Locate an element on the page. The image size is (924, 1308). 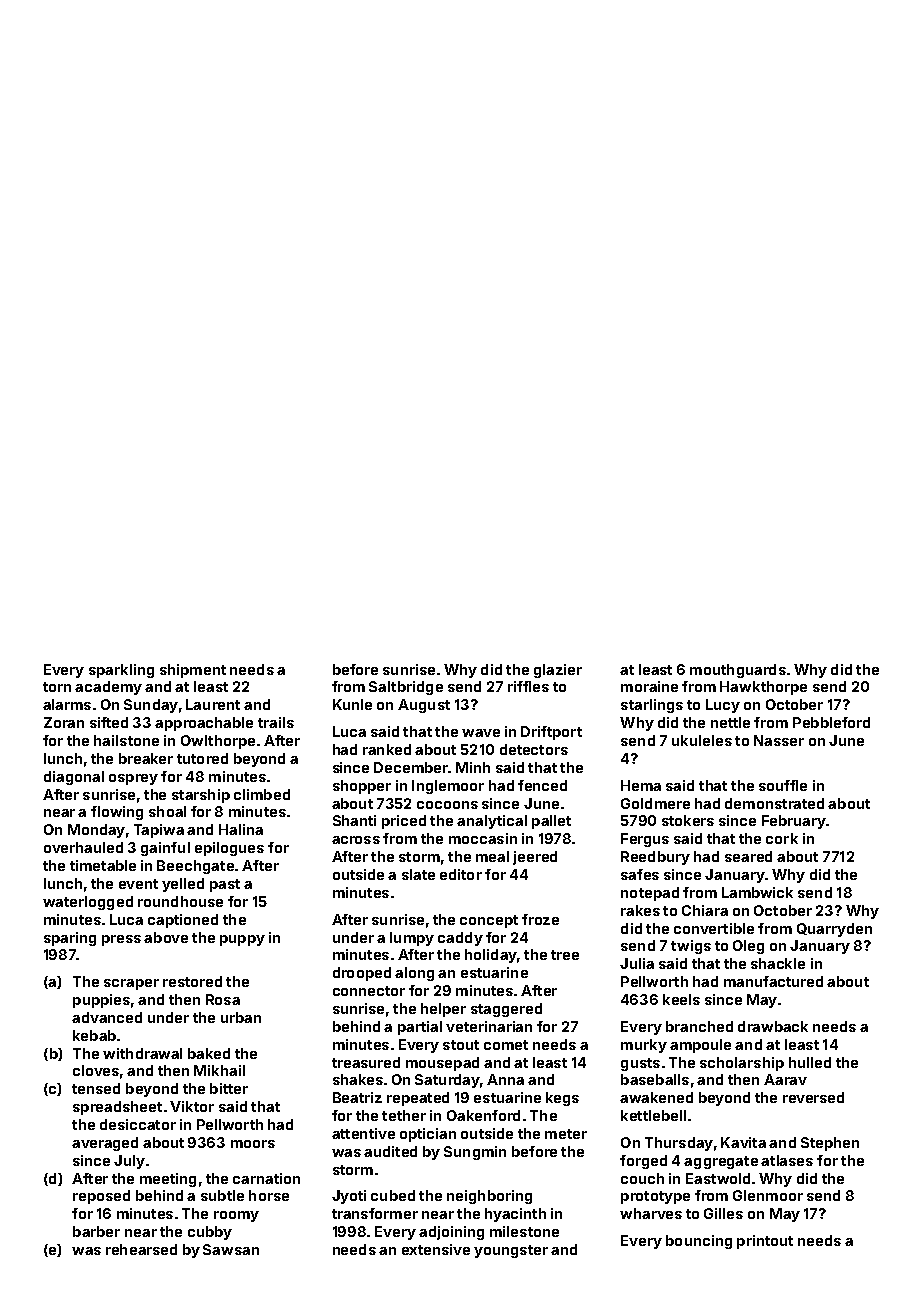
Glenmoor is located at coordinates (768, 1195).
